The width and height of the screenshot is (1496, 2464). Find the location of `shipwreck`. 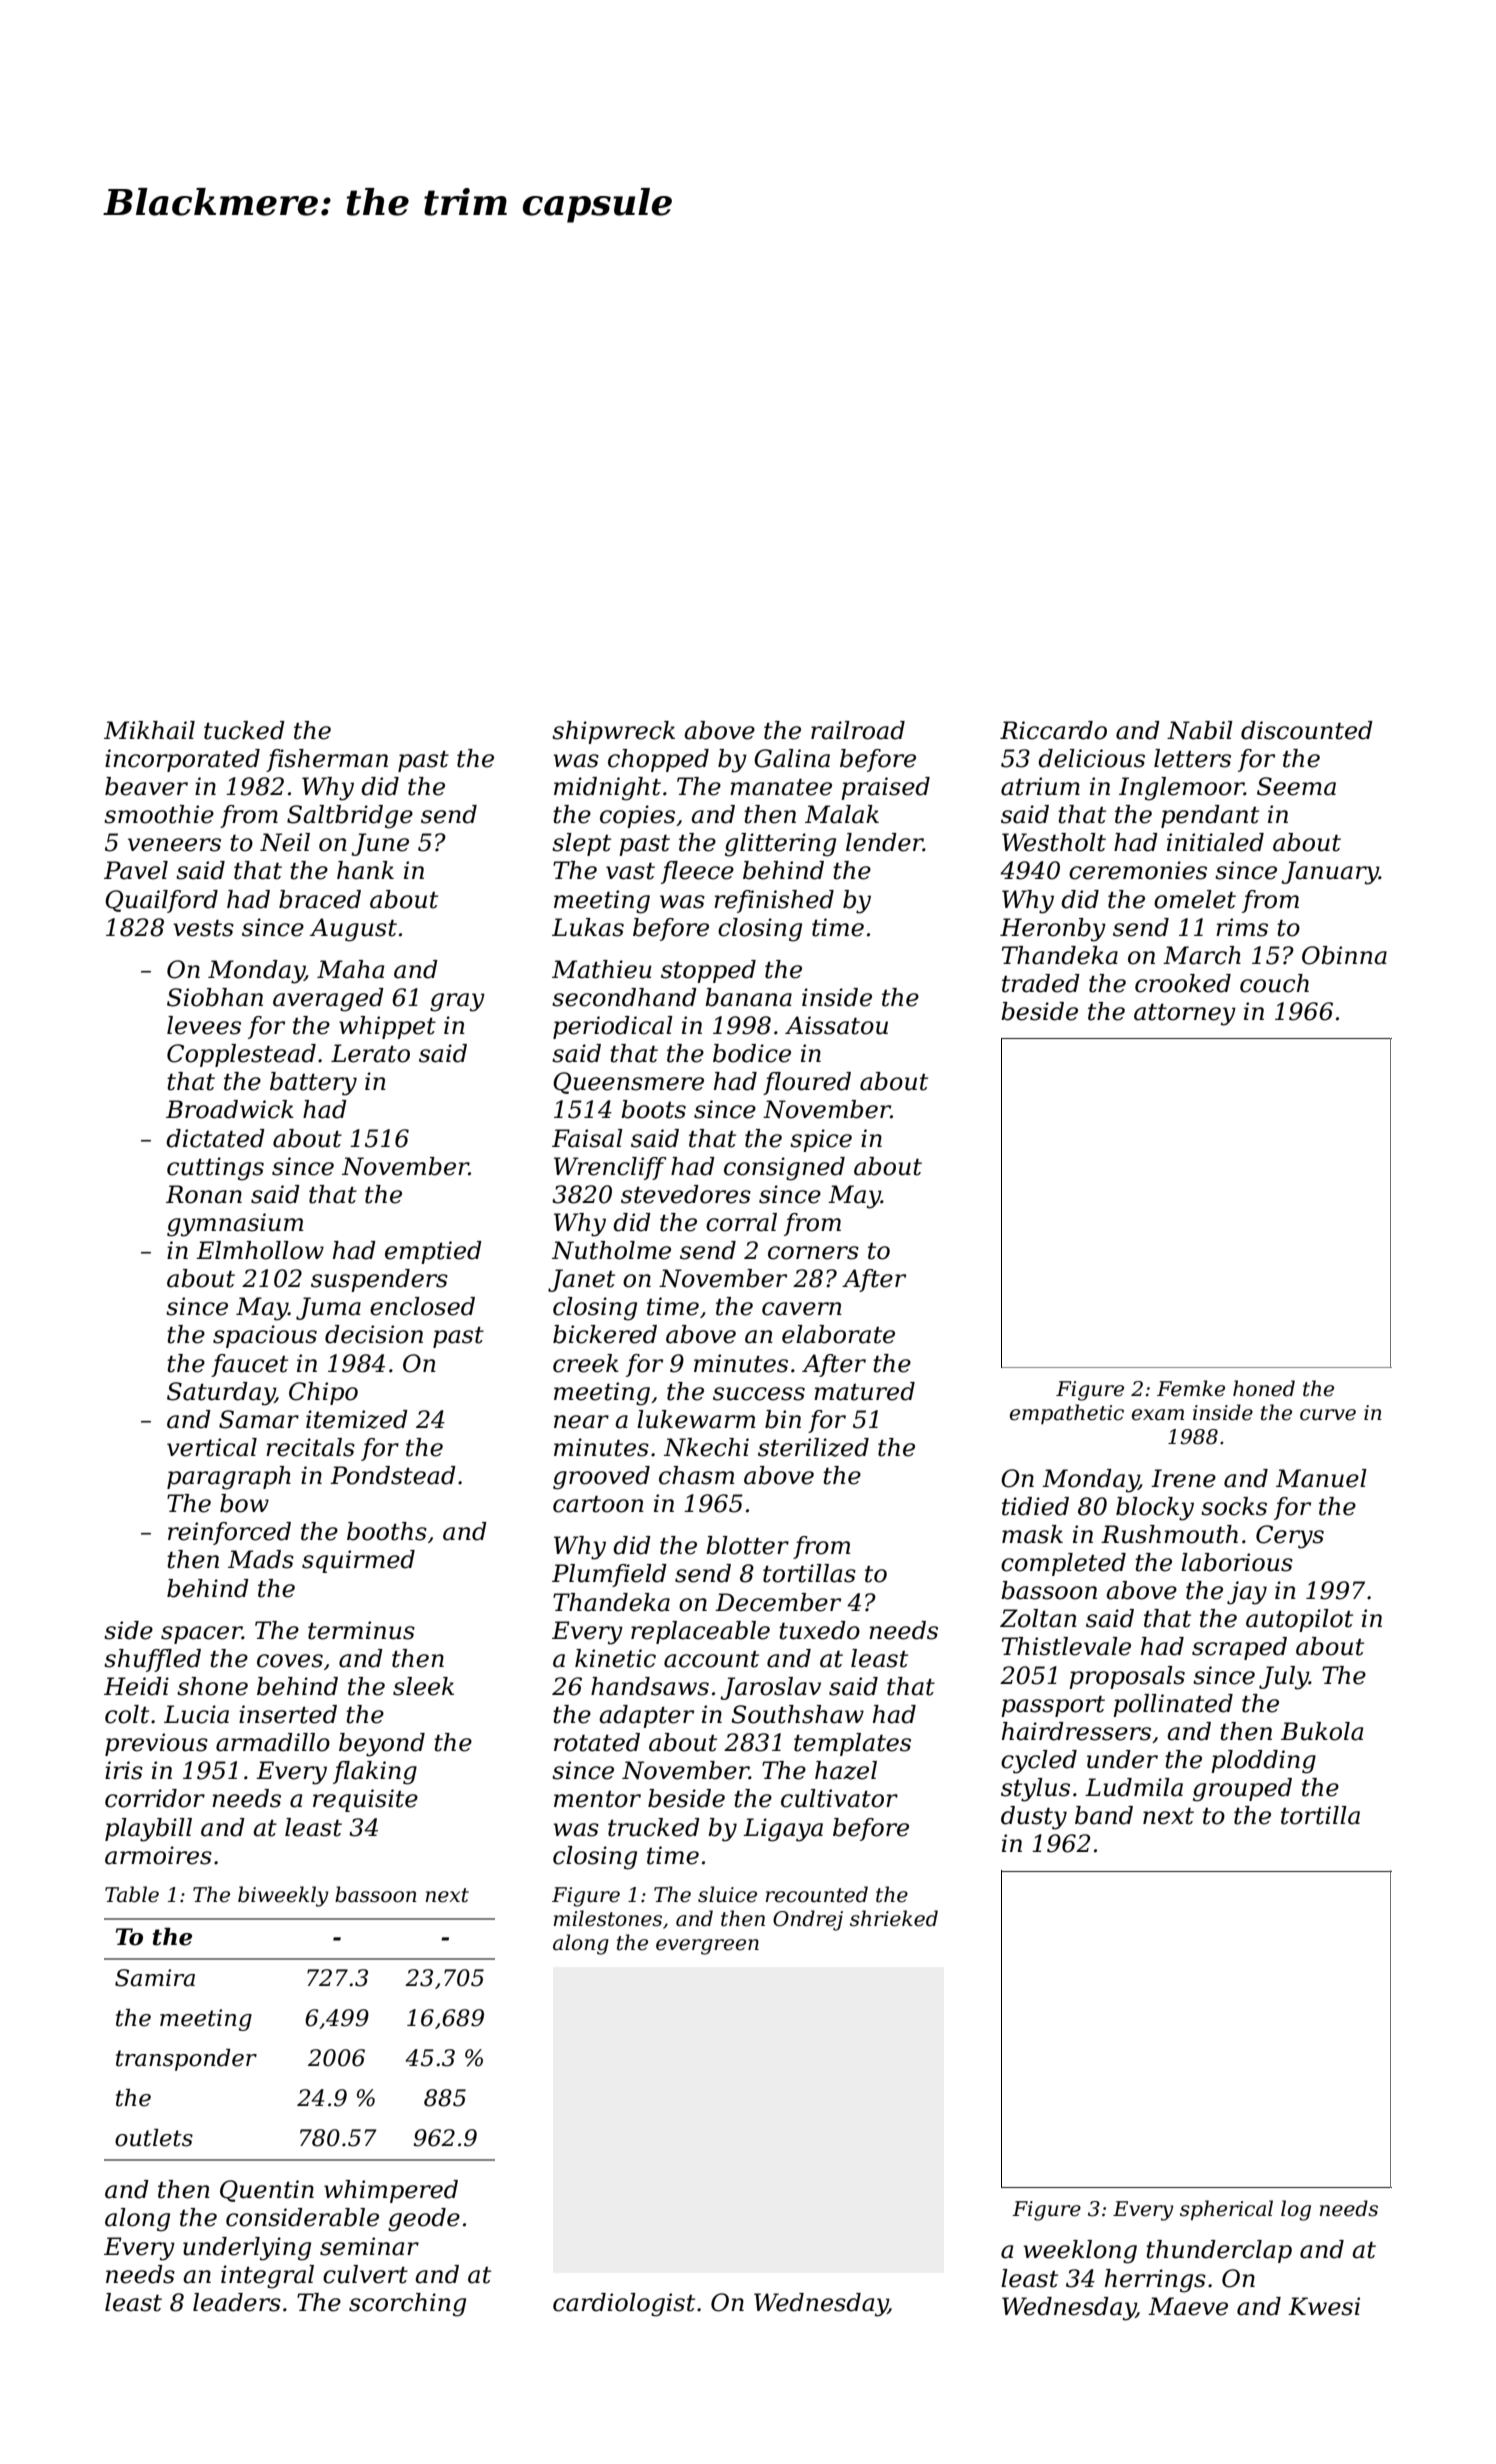

shipwreck is located at coordinates (613, 732).
